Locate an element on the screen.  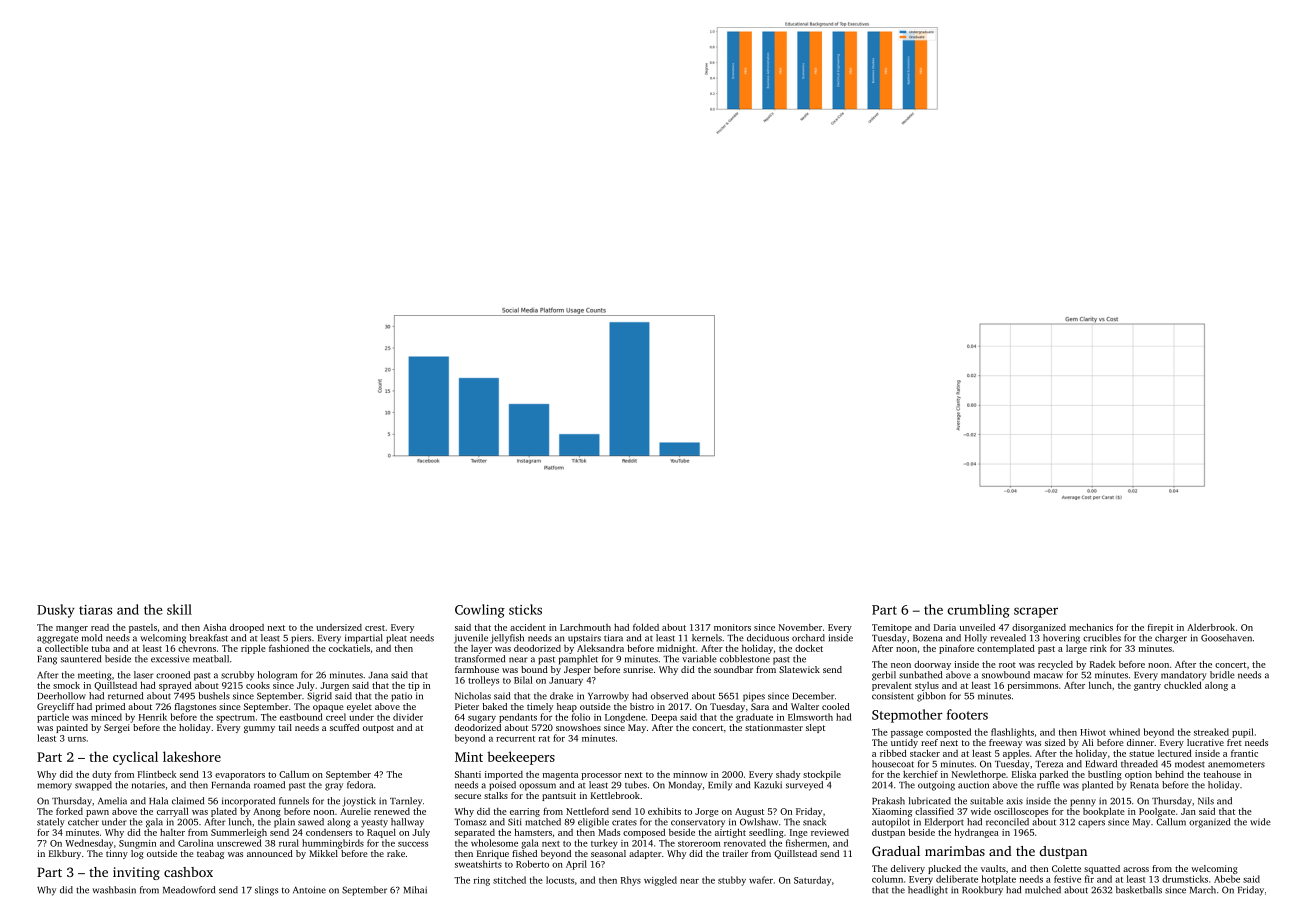
creel is located at coordinates (336, 717).
